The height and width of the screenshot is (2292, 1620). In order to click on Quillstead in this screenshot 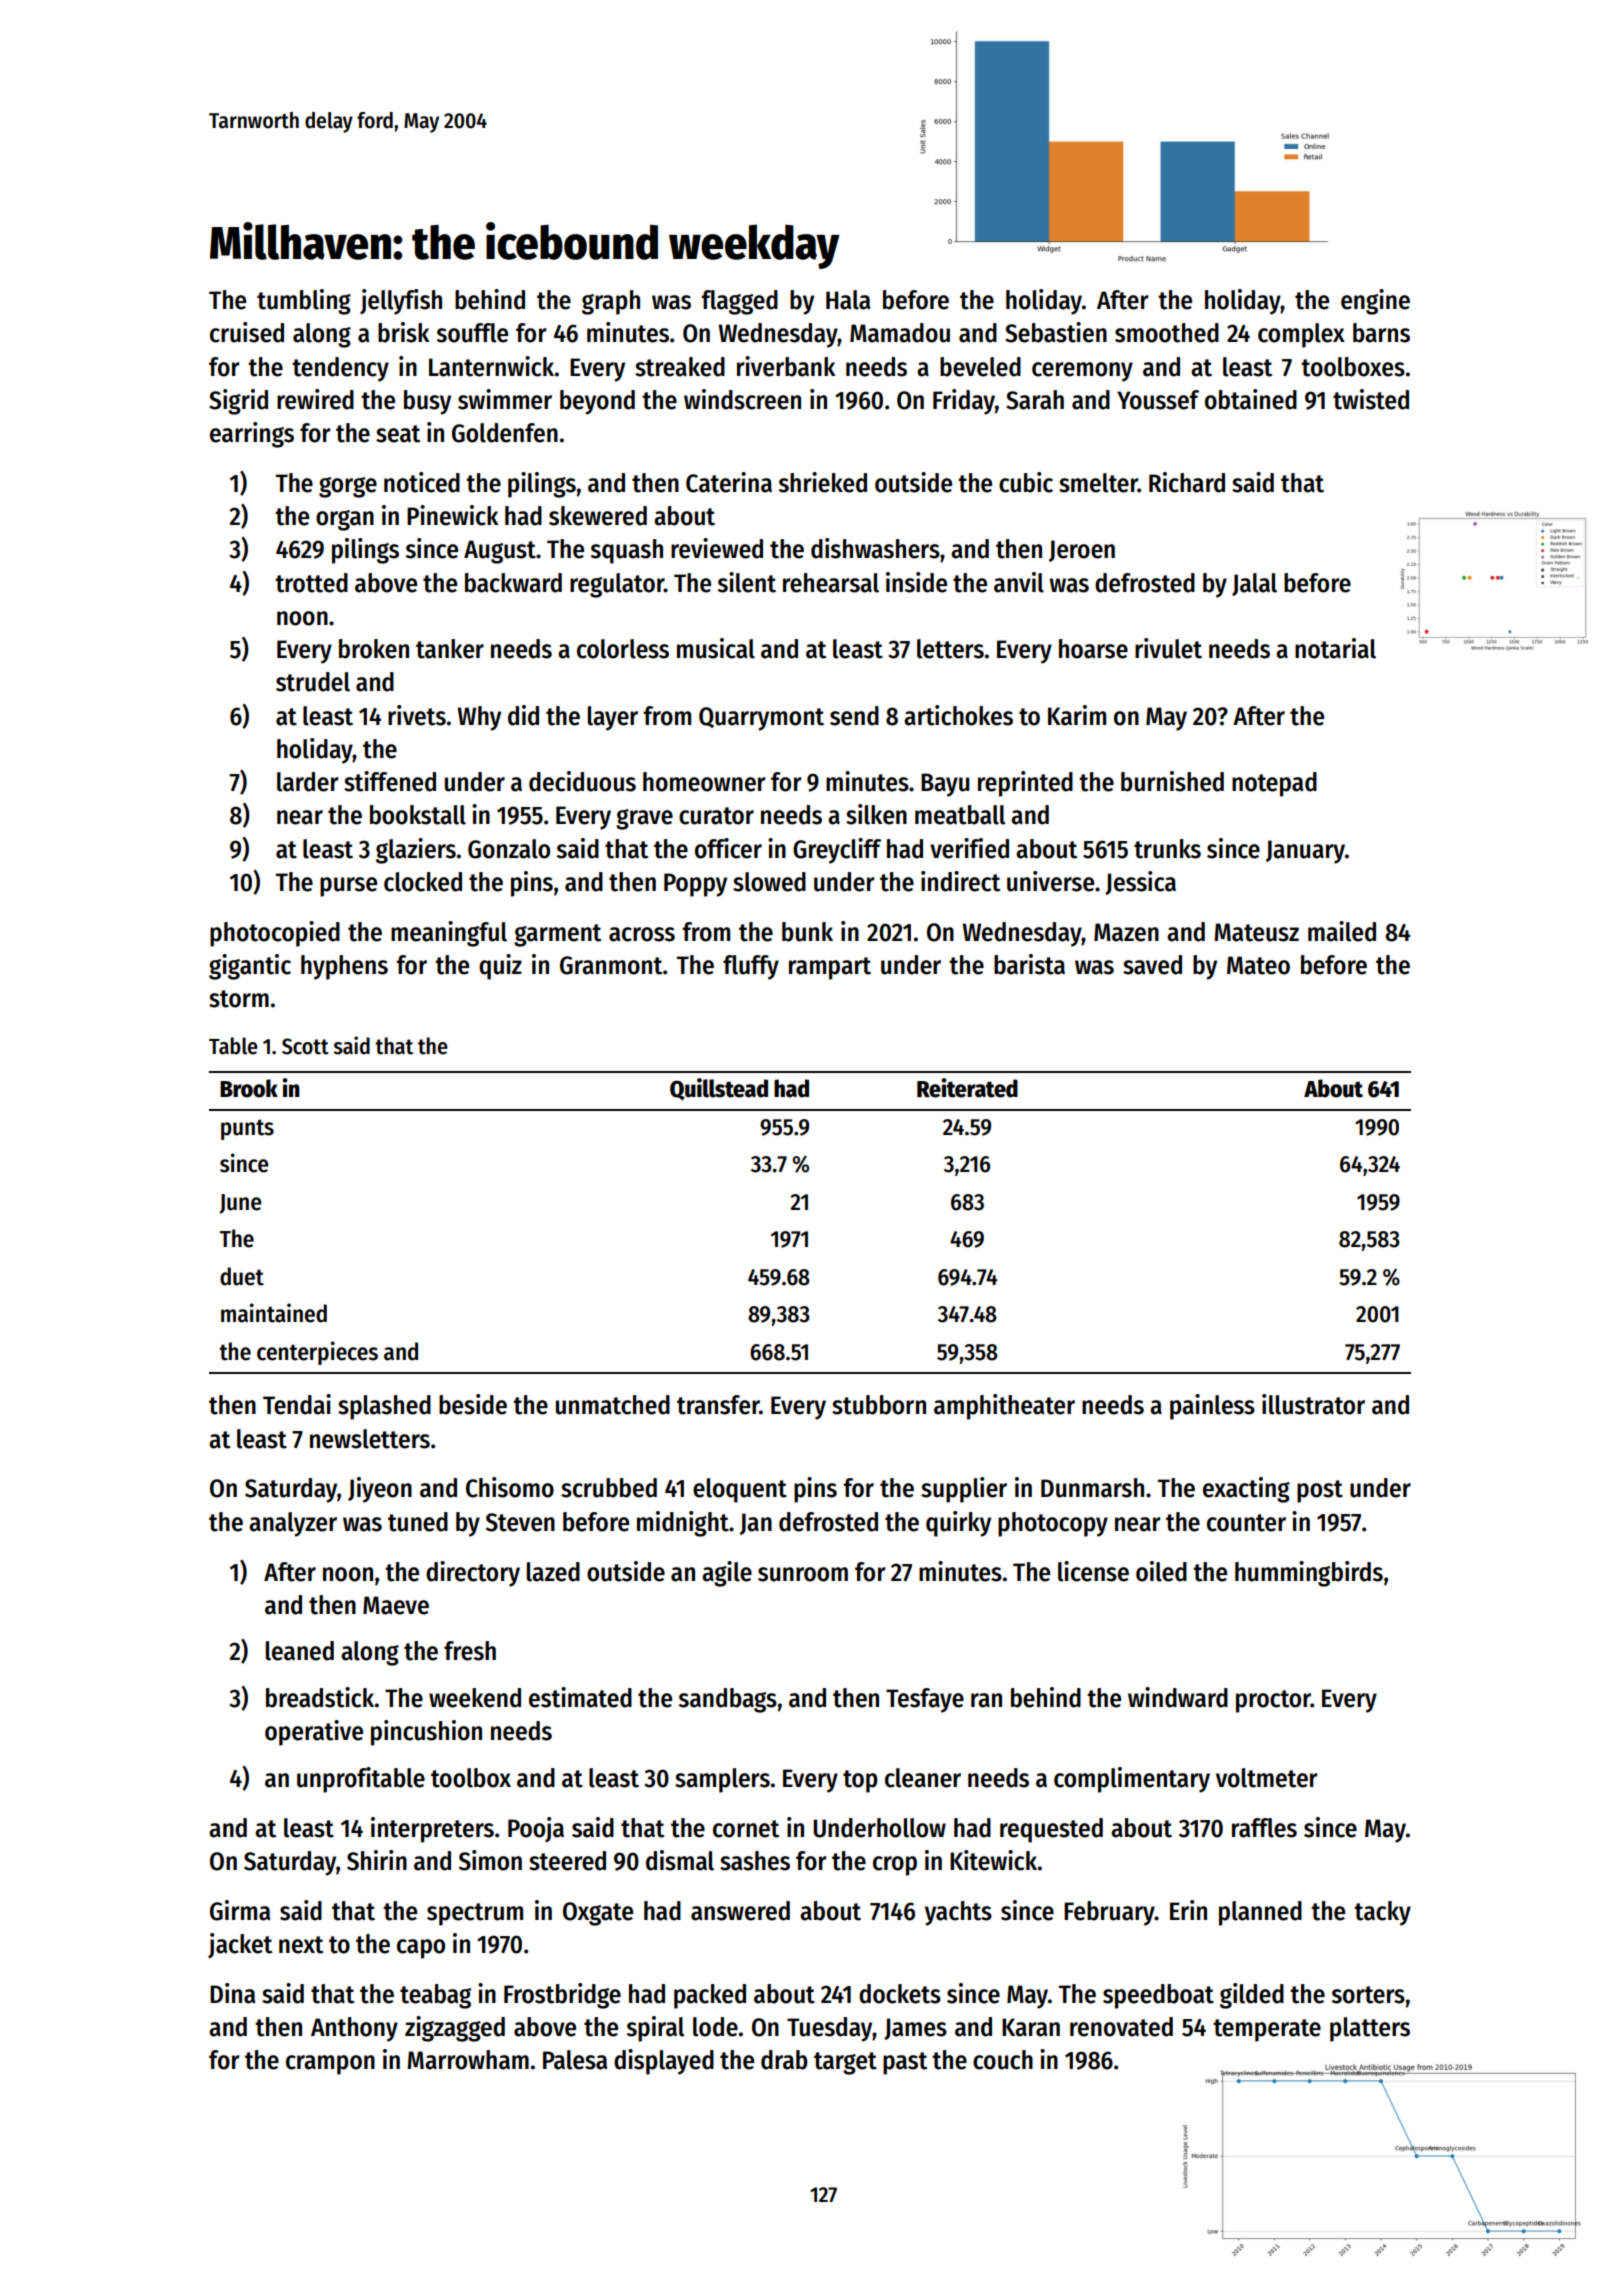, I will do `click(719, 1089)`.
